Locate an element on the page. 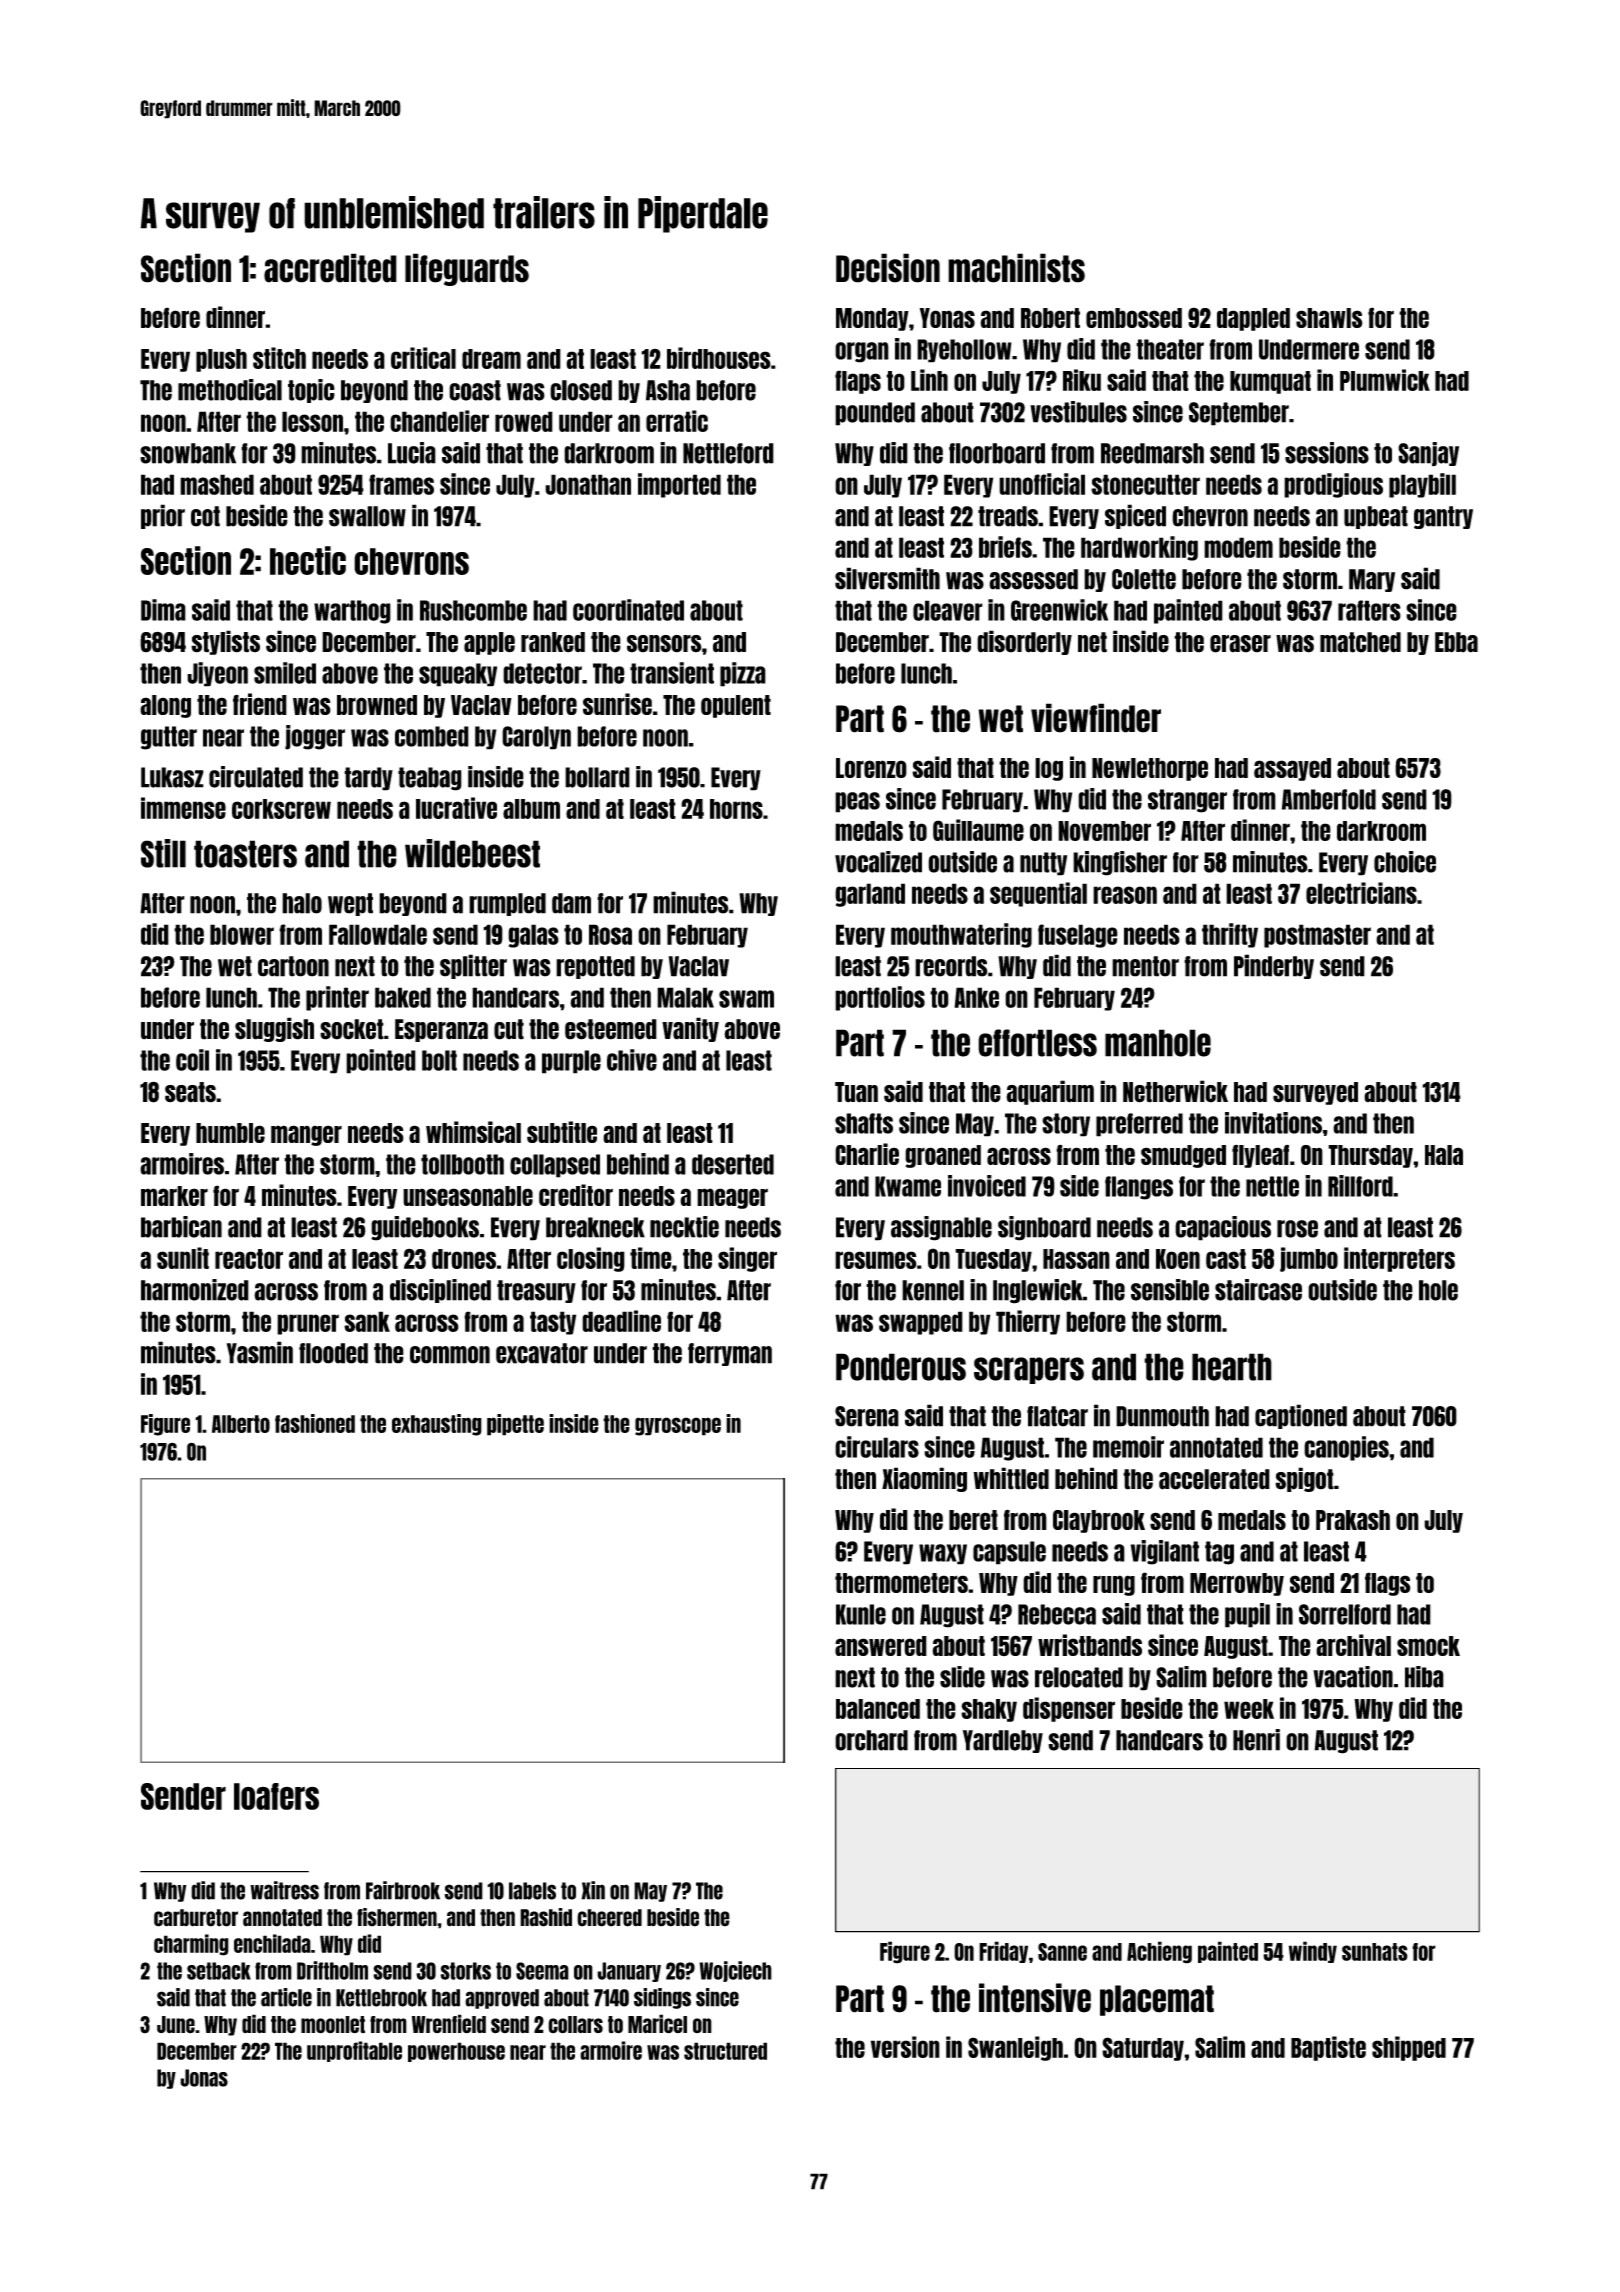 This document has width=1620, height=2292. Dima is located at coordinates (163, 610).
